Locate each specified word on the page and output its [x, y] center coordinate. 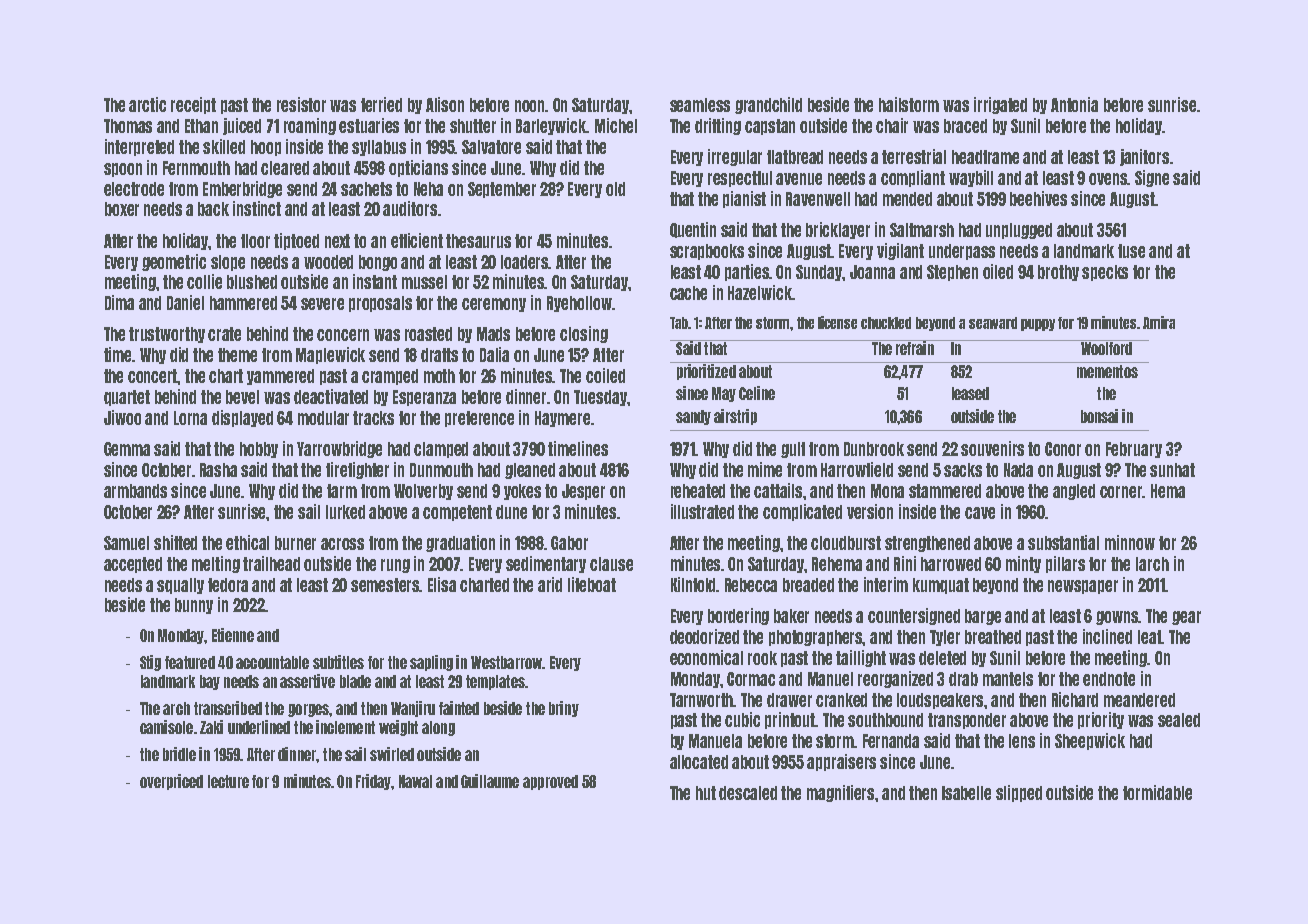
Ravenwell [818, 199]
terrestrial [914, 156]
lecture [228, 781]
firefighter [357, 470]
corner [1121, 492]
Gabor [569, 543]
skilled [224, 146]
